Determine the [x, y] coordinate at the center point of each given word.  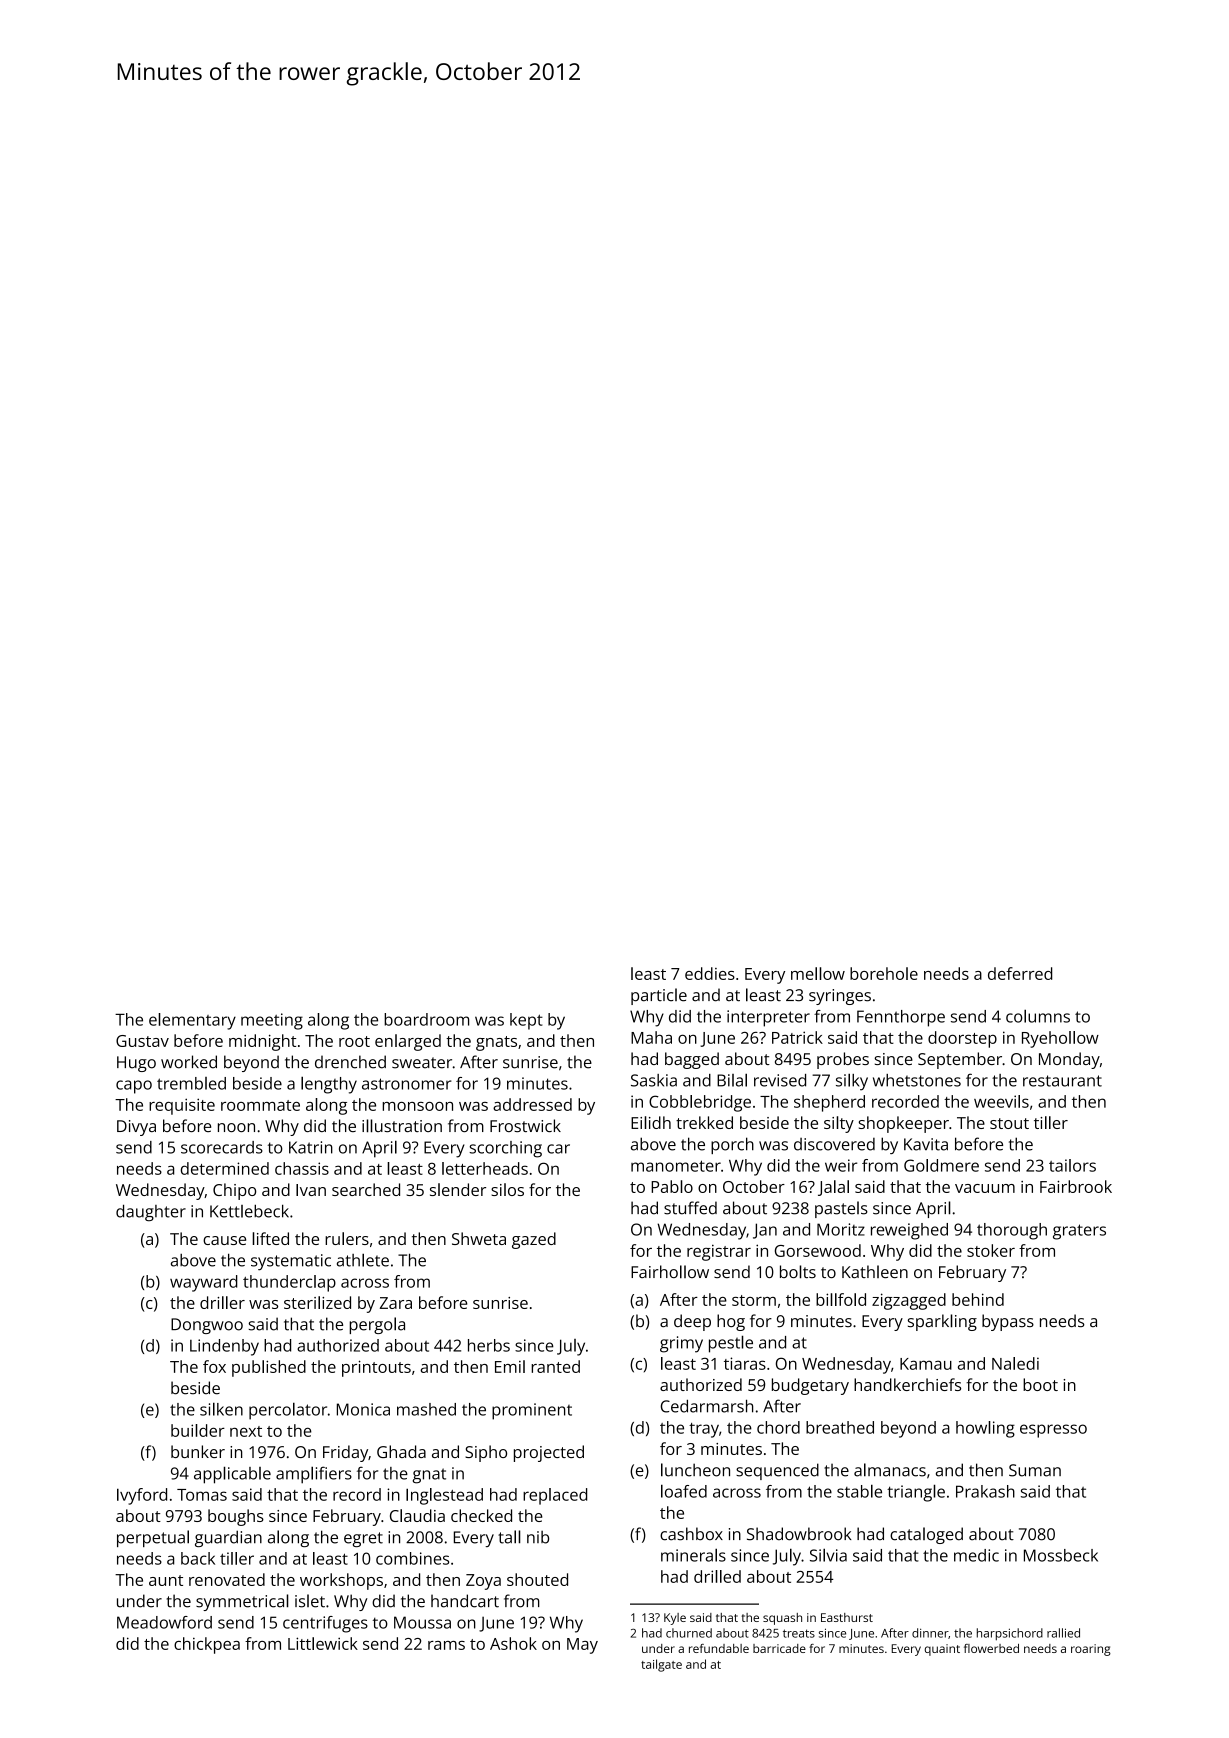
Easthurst [847, 1617]
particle [659, 996]
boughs [236, 1517]
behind [978, 1299]
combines [412, 1558]
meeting [272, 1021]
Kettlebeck [249, 1211]
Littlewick [323, 1643]
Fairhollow [670, 1272]
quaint [942, 1650]
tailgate [661, 1665]
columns [1038, 1016]
